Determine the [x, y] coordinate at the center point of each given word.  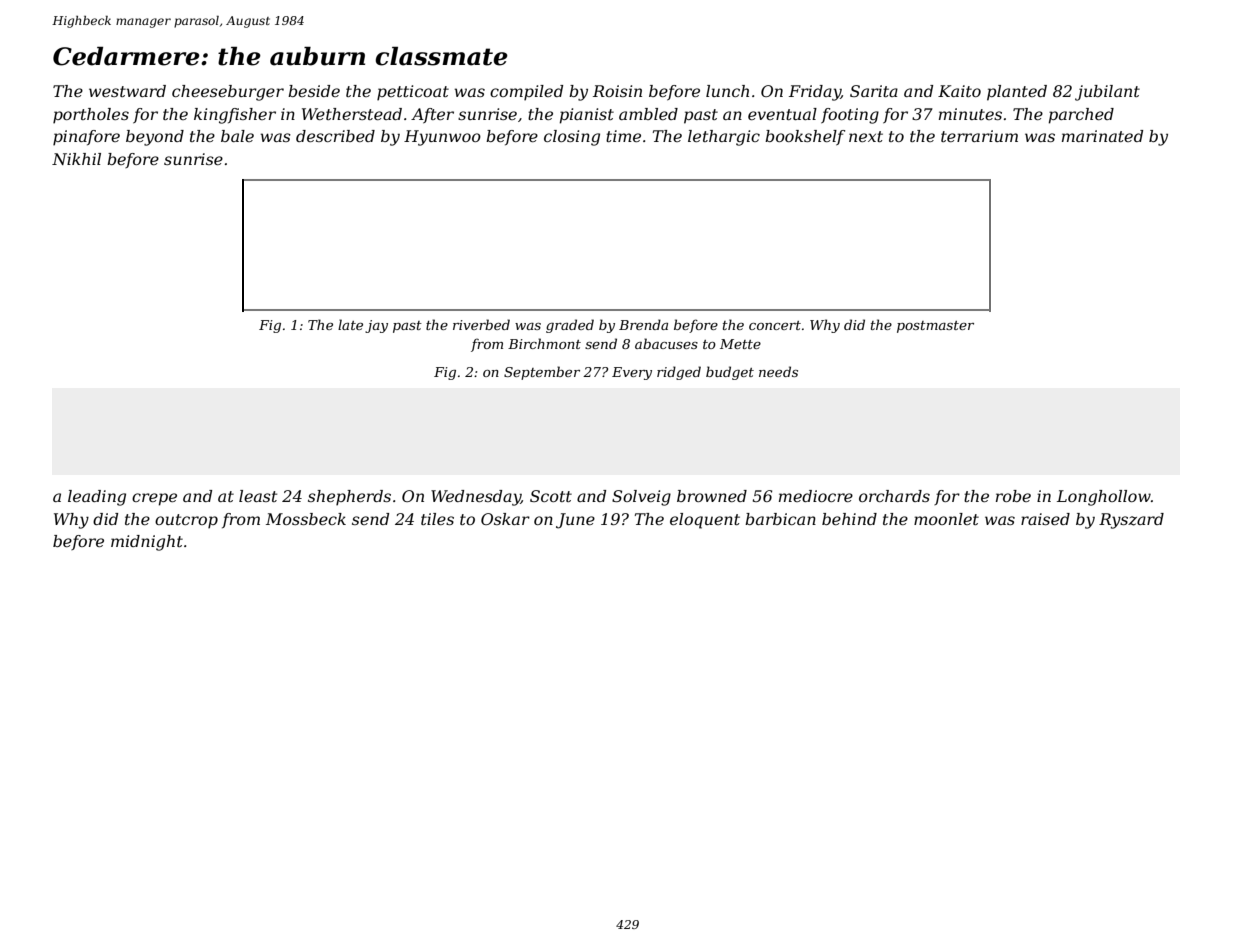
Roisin [617, 91]
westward [127, 91]
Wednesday [476, 498]
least [258, 496]
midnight [147, 543]
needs [778, 371]
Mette [740, 344]
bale [237, 136]
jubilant [1107, 93]
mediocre [816, 496]
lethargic [724, 138]
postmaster [935, 327]
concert [775, 325]
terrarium [979, 136]
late [350, 324]
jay [376, 326]
